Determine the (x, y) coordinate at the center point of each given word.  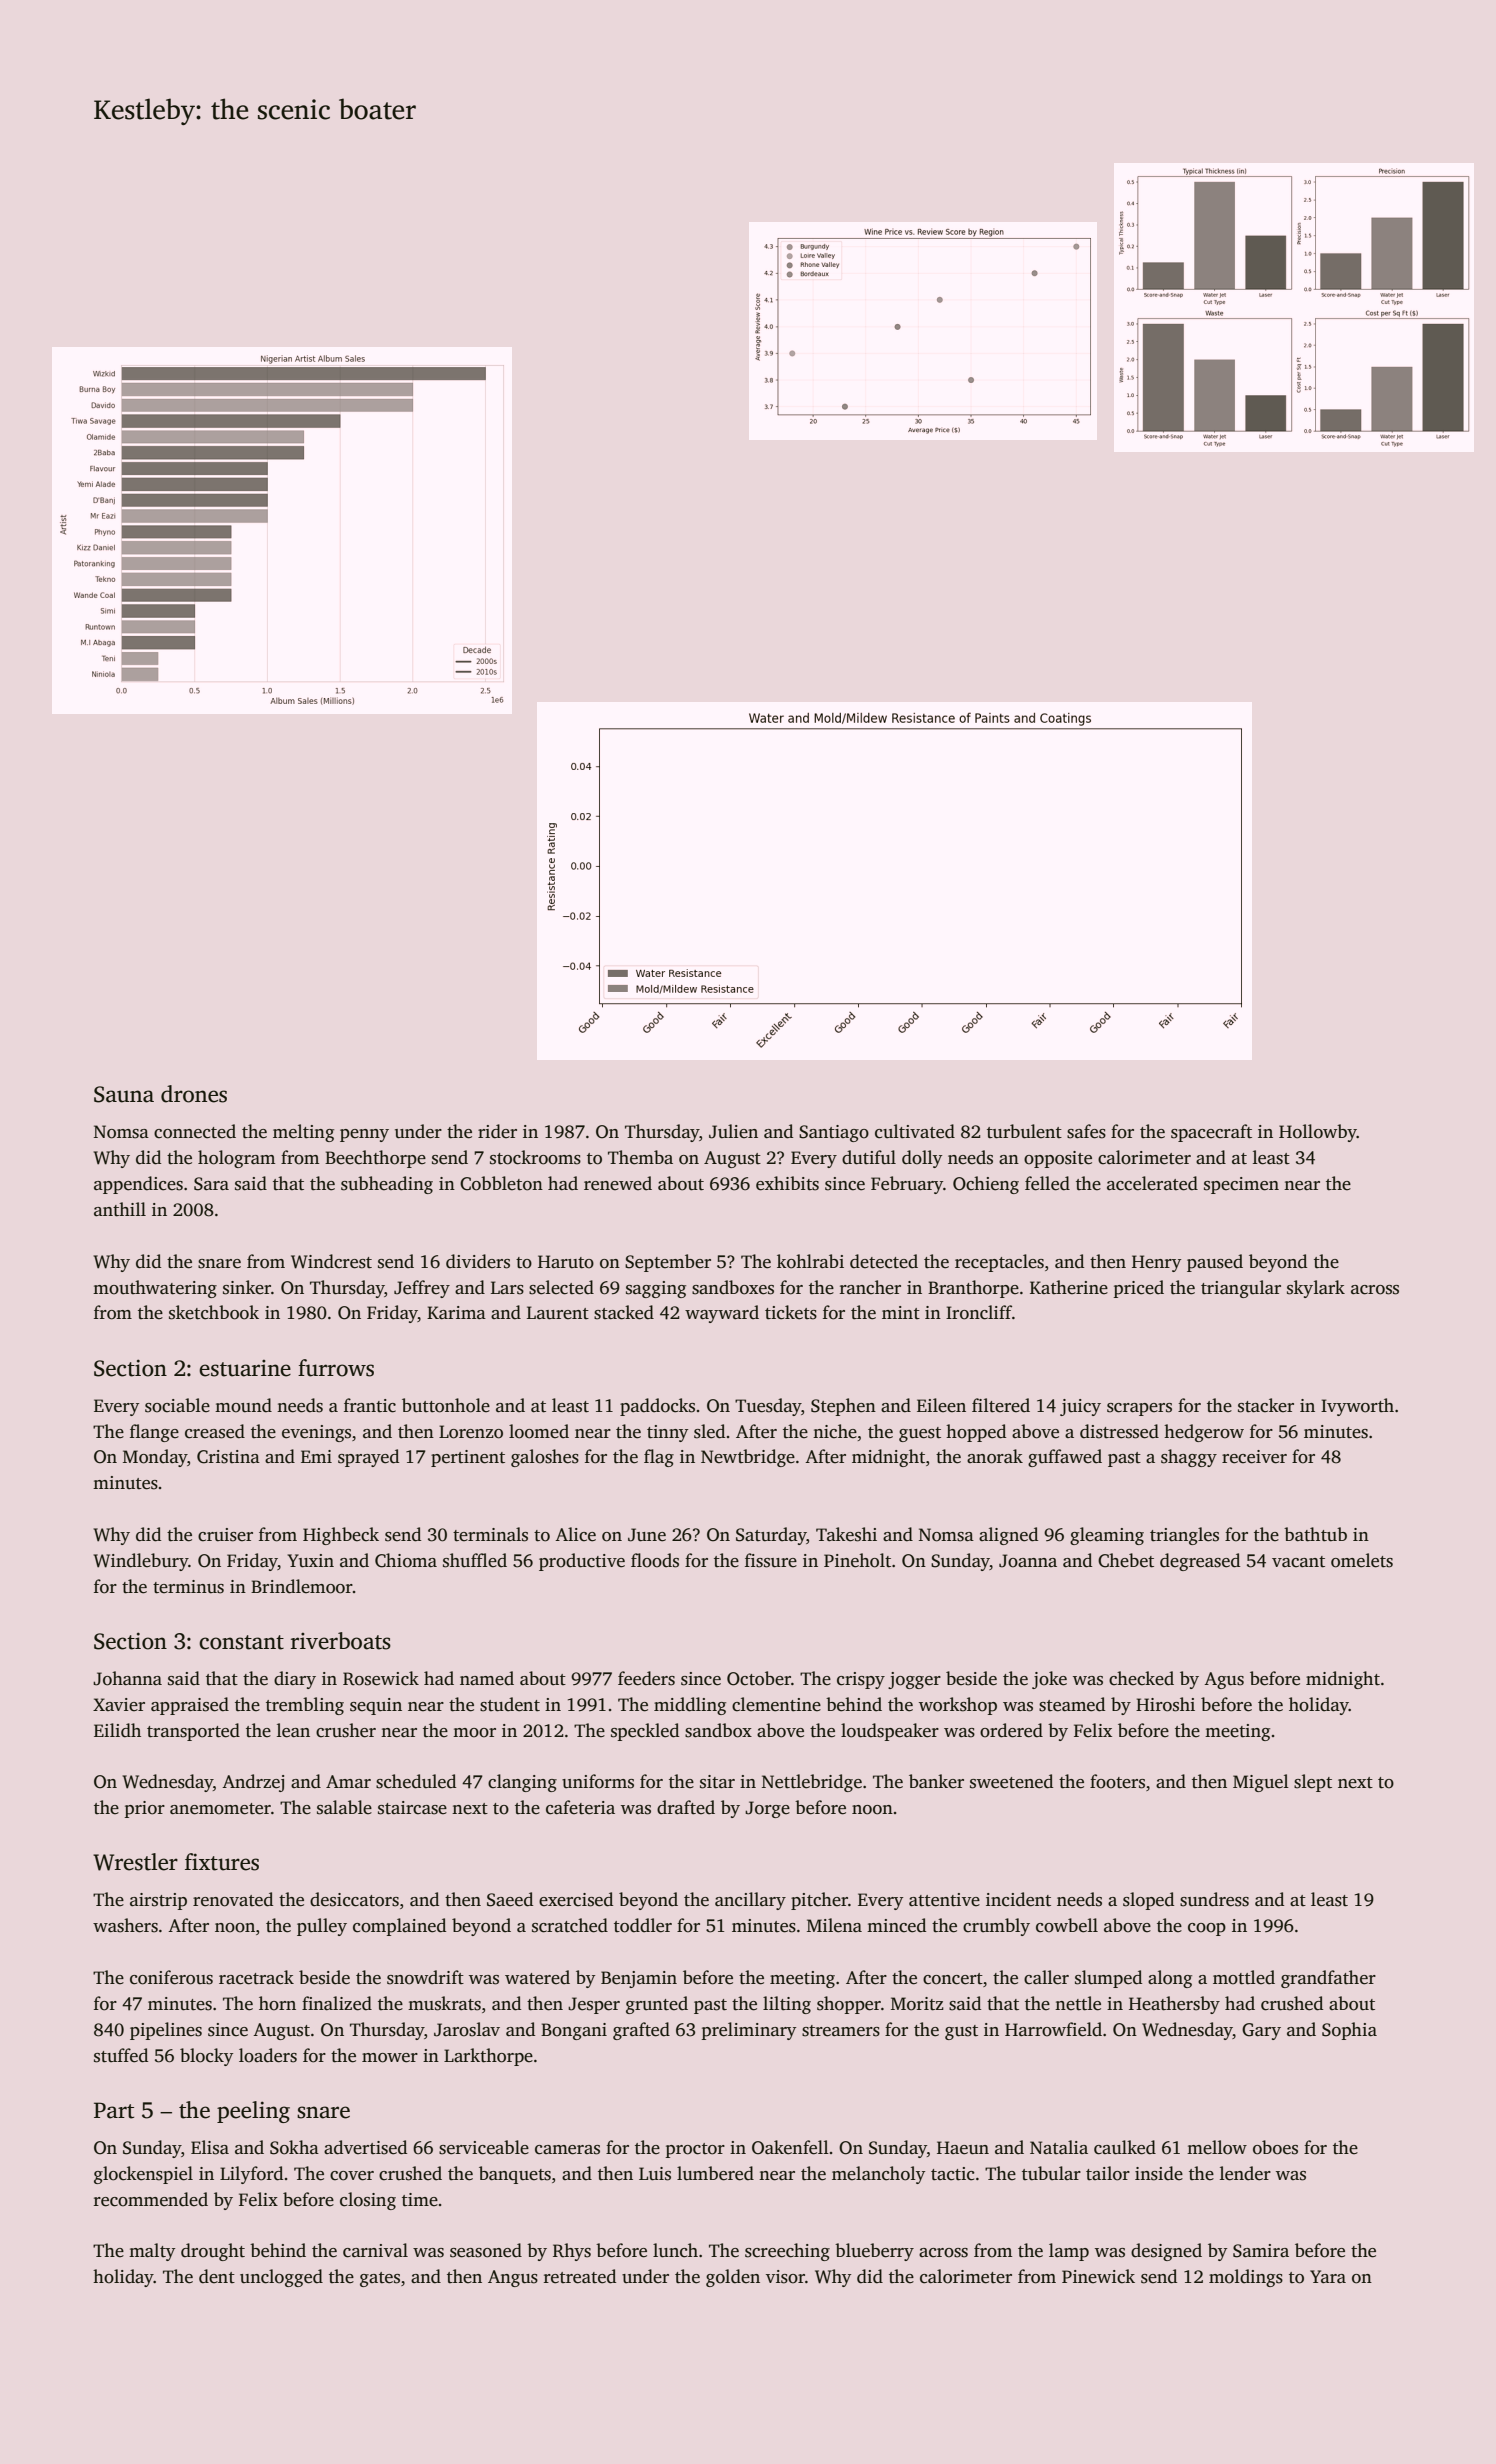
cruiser (225, 1535)
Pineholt (857, 1560)
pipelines (166, 2031)
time (420, 2200)
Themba (640, 1157)
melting (303, 1133)
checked (1141, 1678)
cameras (567, 2150)
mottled (1244, 1977)
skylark (1316, 1289)
